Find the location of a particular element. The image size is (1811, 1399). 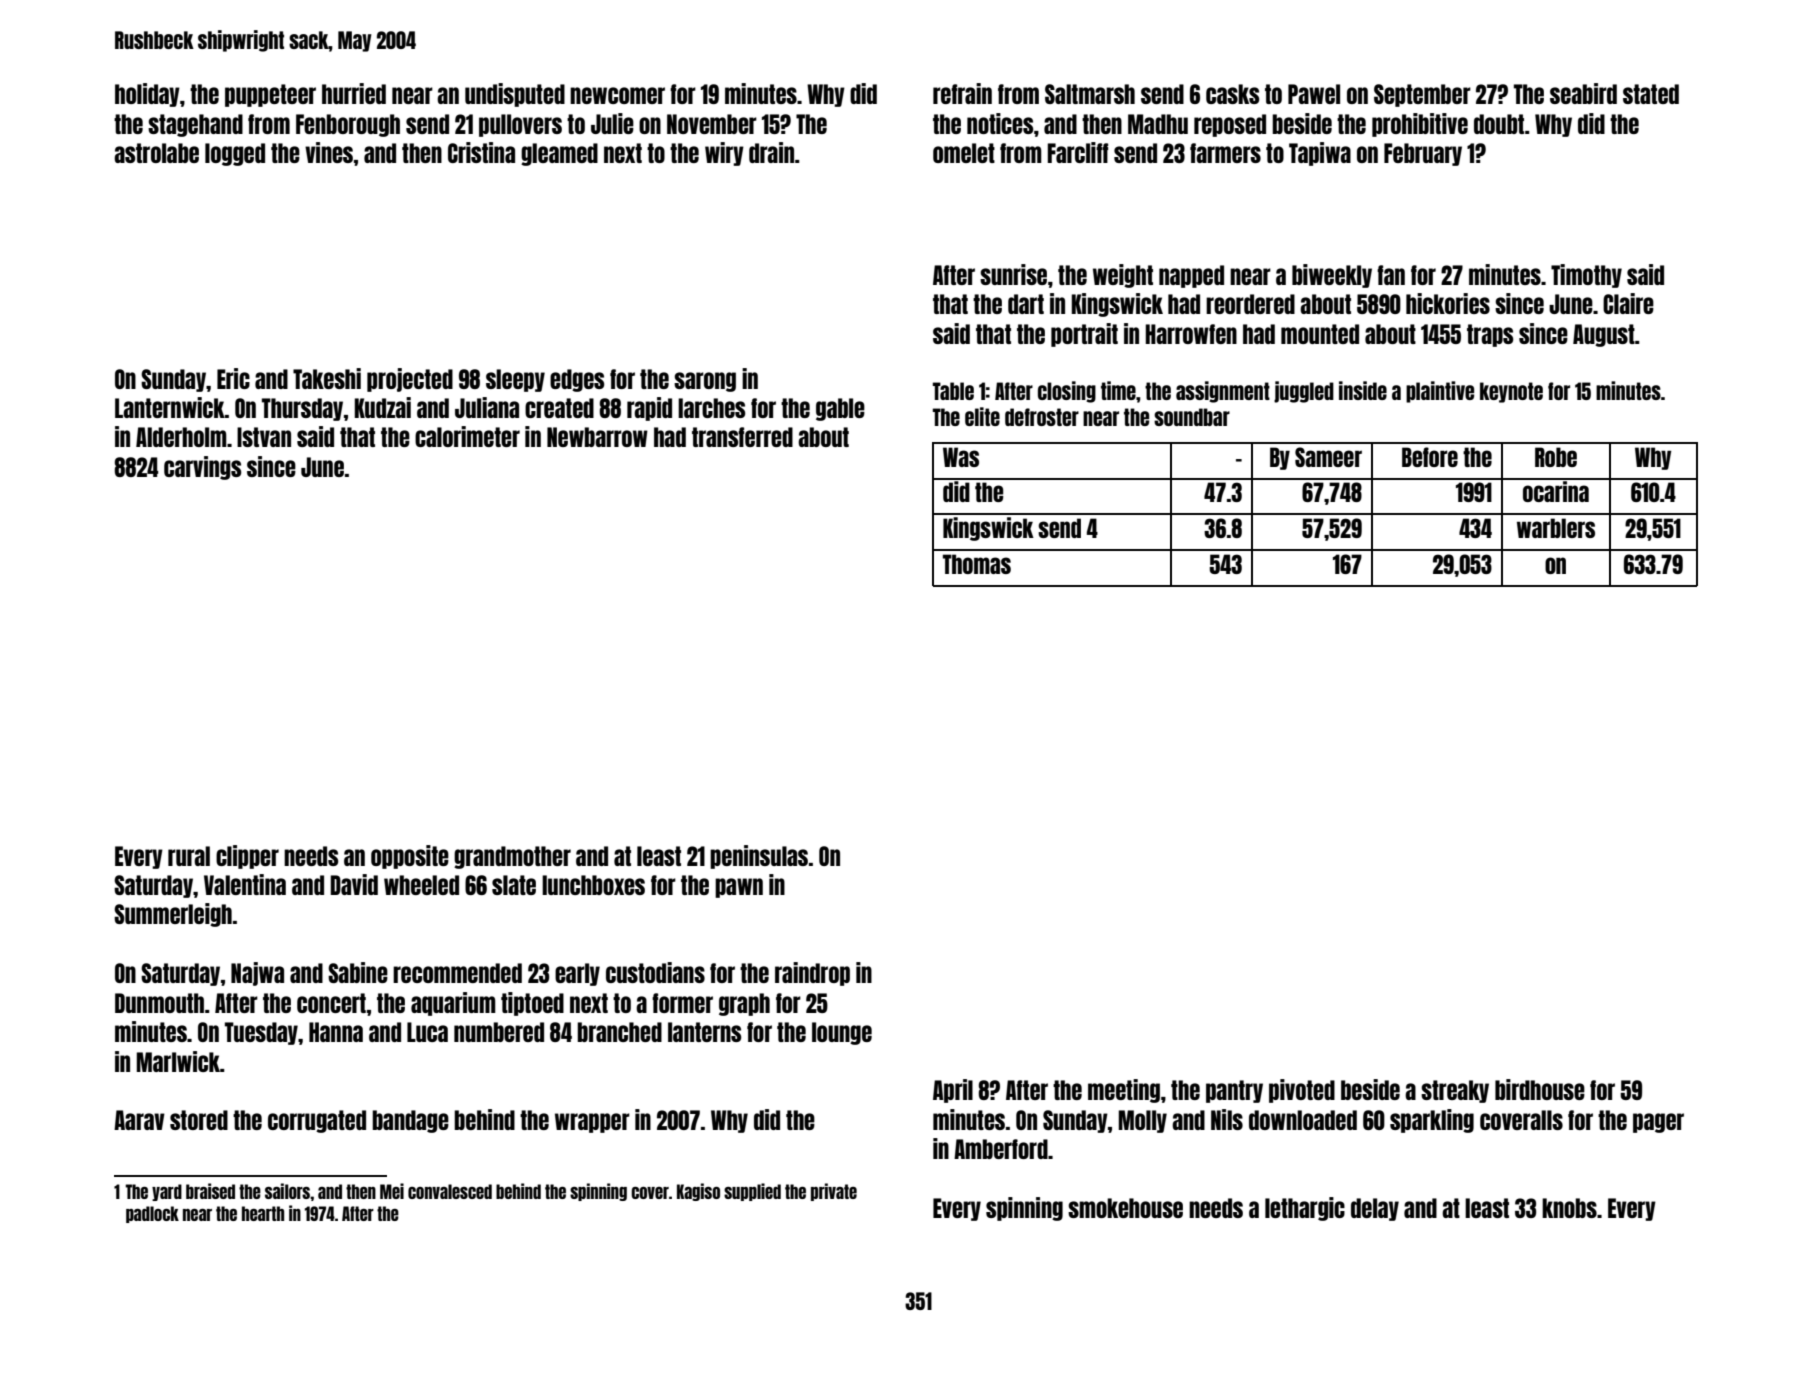

raindrop is located at coordinates (812, 974).
